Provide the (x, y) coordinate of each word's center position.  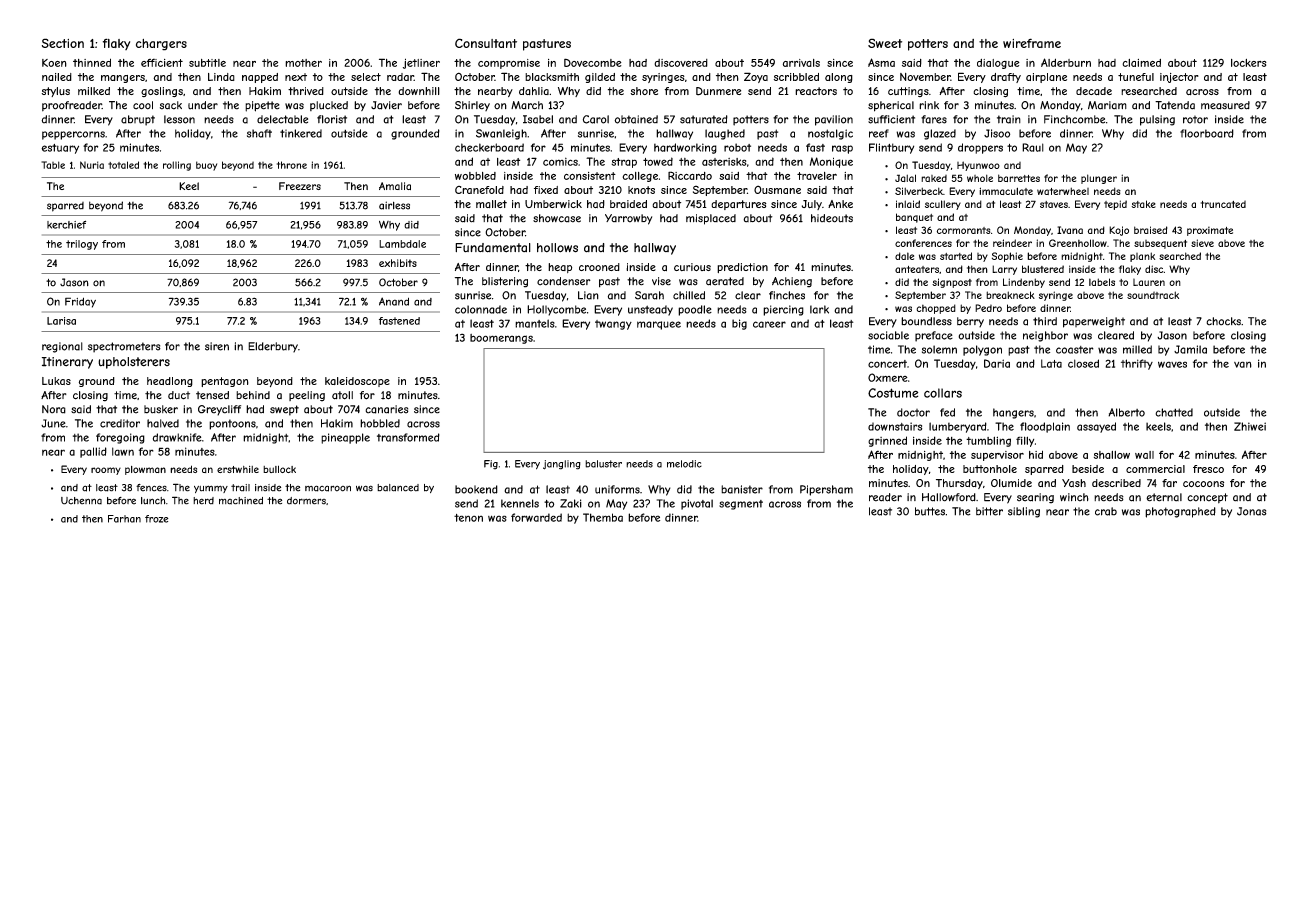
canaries (387, 409)
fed (947, 412)
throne (292, 165)
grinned (887, 441)
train (1009, 119)
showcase (557, 218)
